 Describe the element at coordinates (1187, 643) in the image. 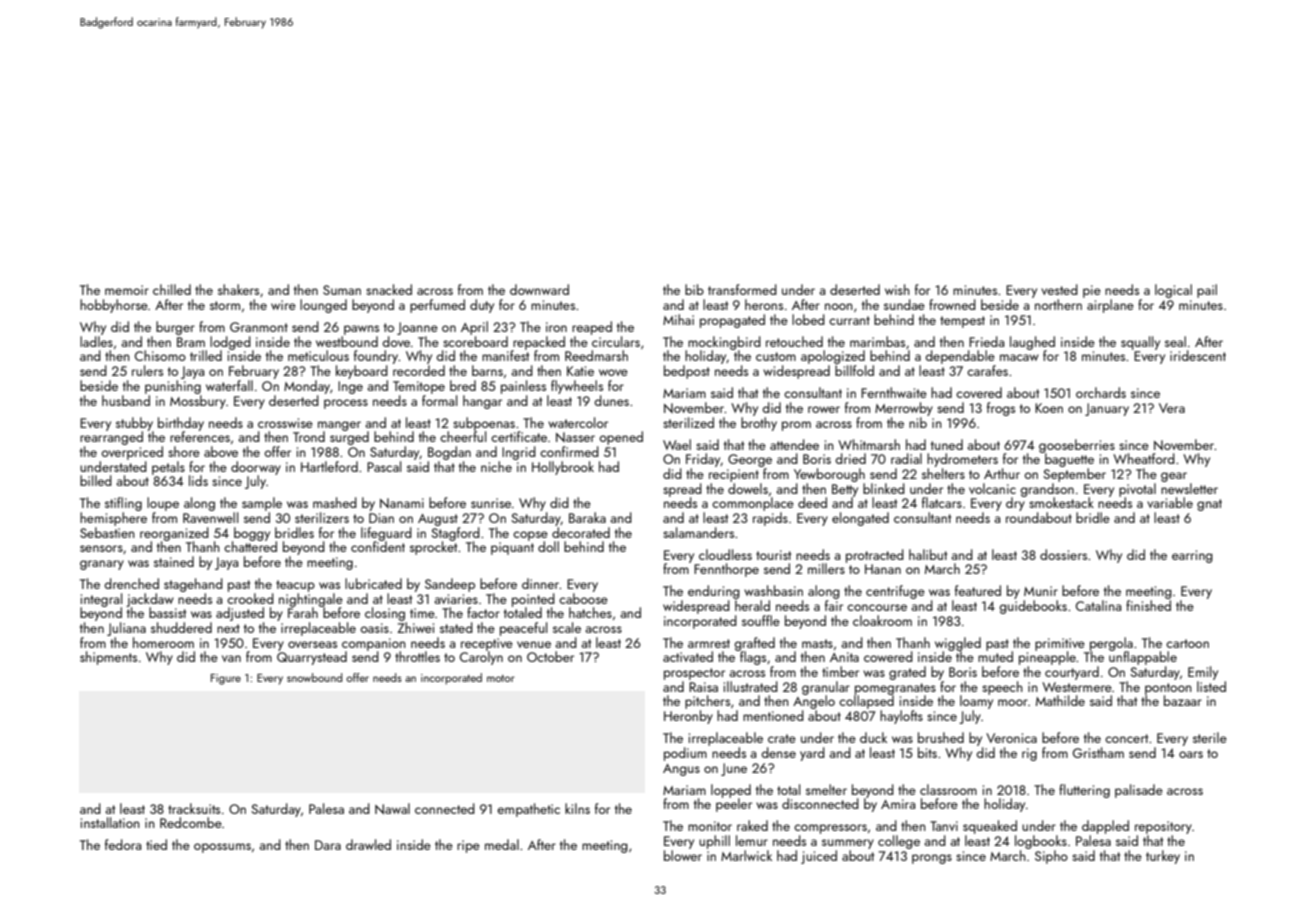

I see `cartoon` at that location.
